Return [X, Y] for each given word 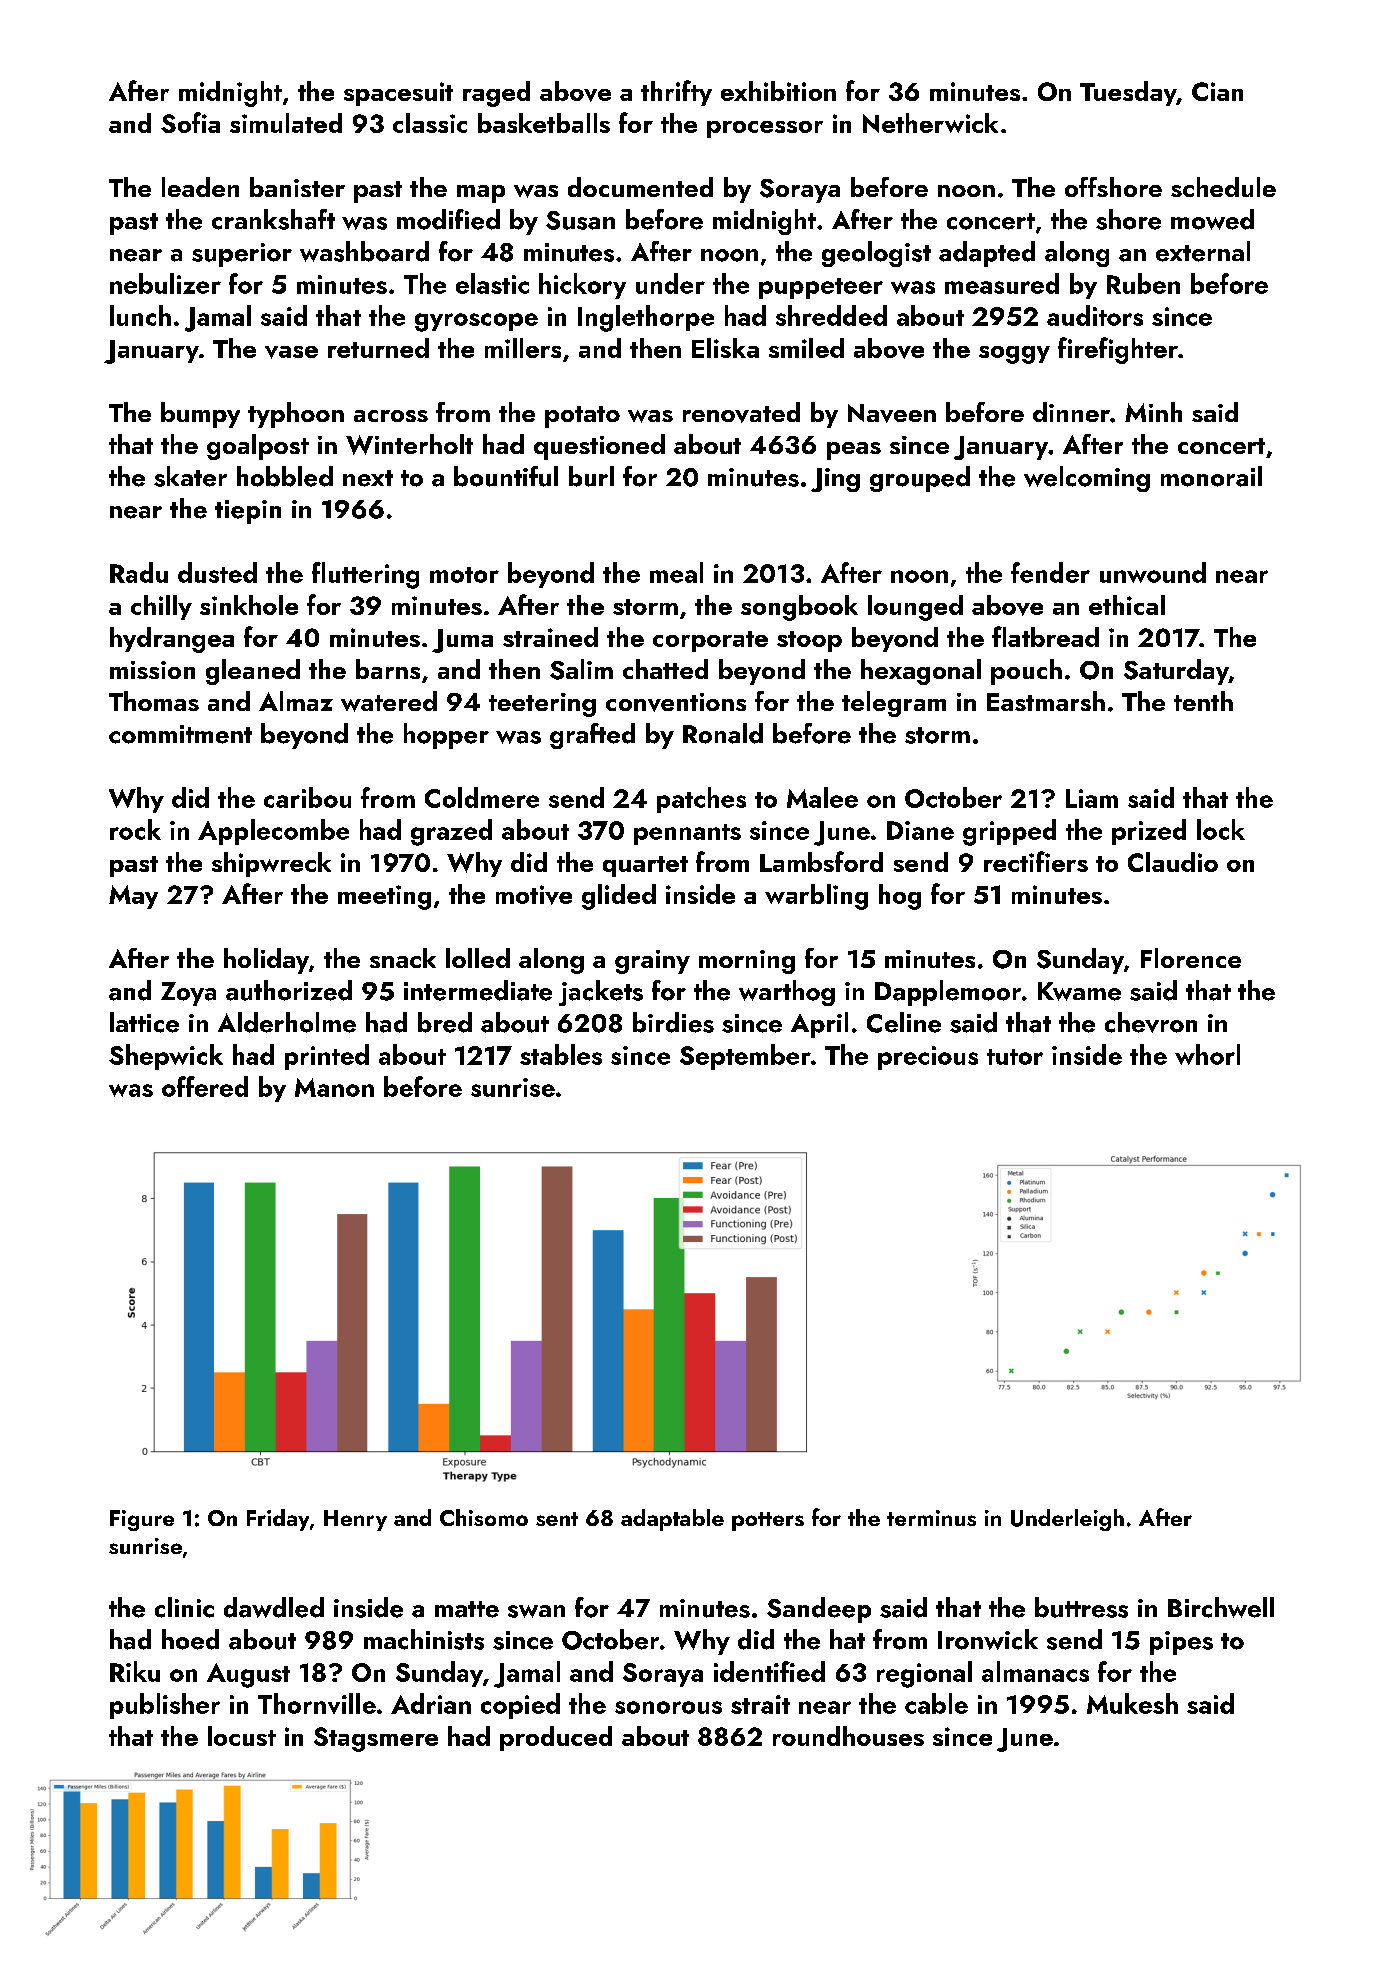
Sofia [190, 122]
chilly [161, 607]
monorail [1211, 476]
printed [327, 1057]
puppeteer [821, 288]
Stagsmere [376, 1739]
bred [445, 1022]
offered [205, 1086]
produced [556, 1738]
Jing [835, 480]
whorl [1207, 1054]
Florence [1191, 958]
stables [561, 1054]
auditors [1095, 315]
